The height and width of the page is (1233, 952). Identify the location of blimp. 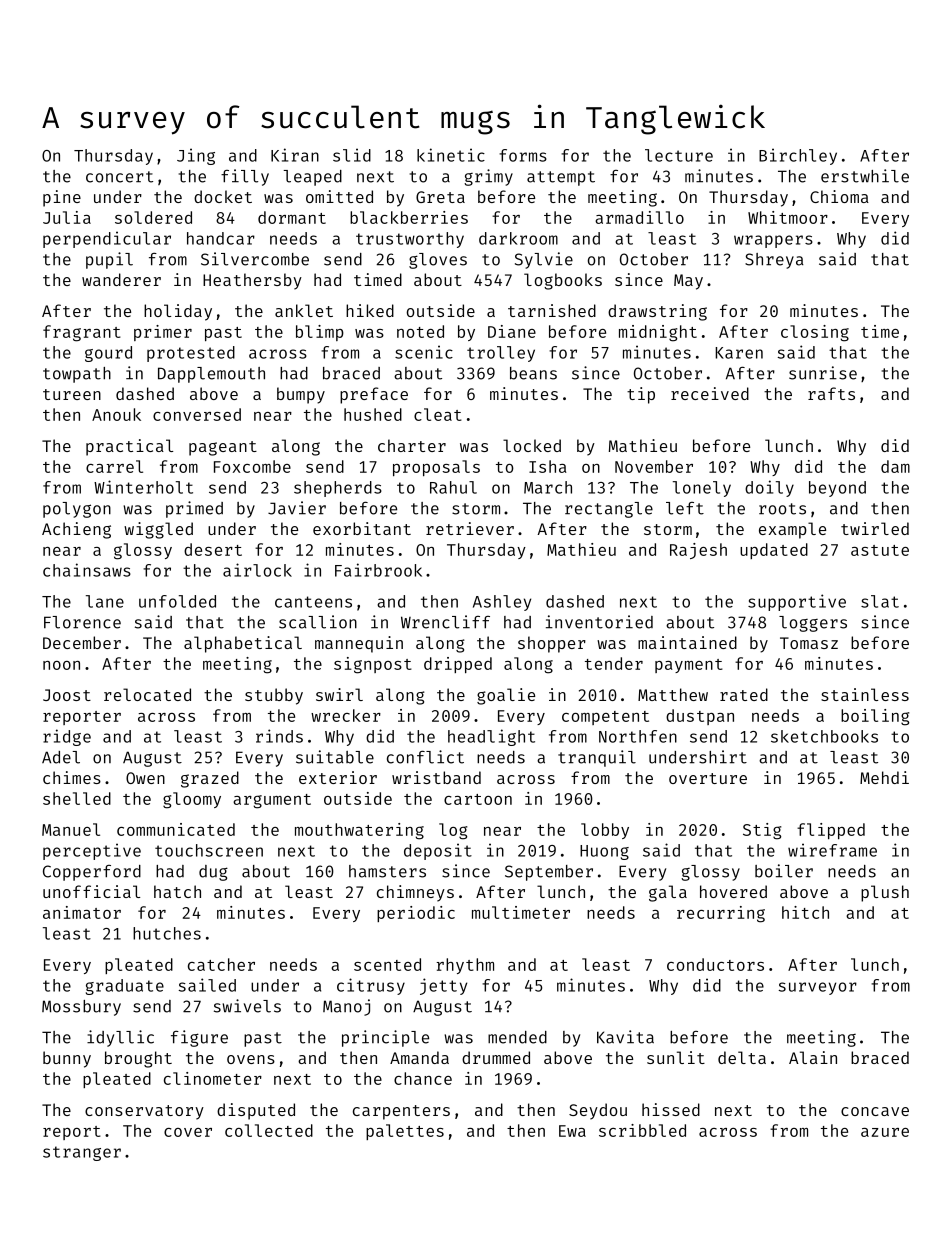
(320, 333).
